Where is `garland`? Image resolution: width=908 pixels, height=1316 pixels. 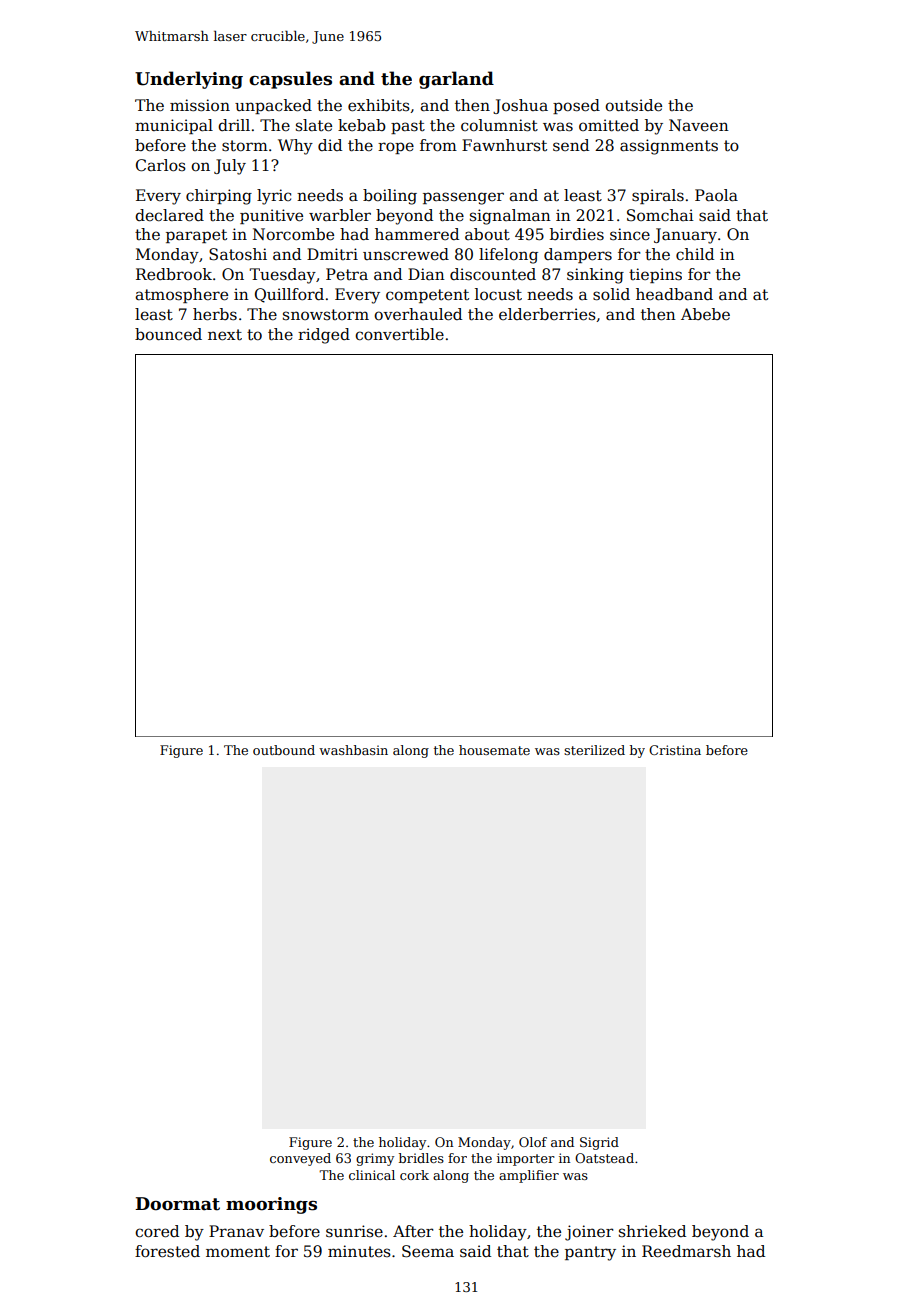 garland is located at coordinates (456, 80).
